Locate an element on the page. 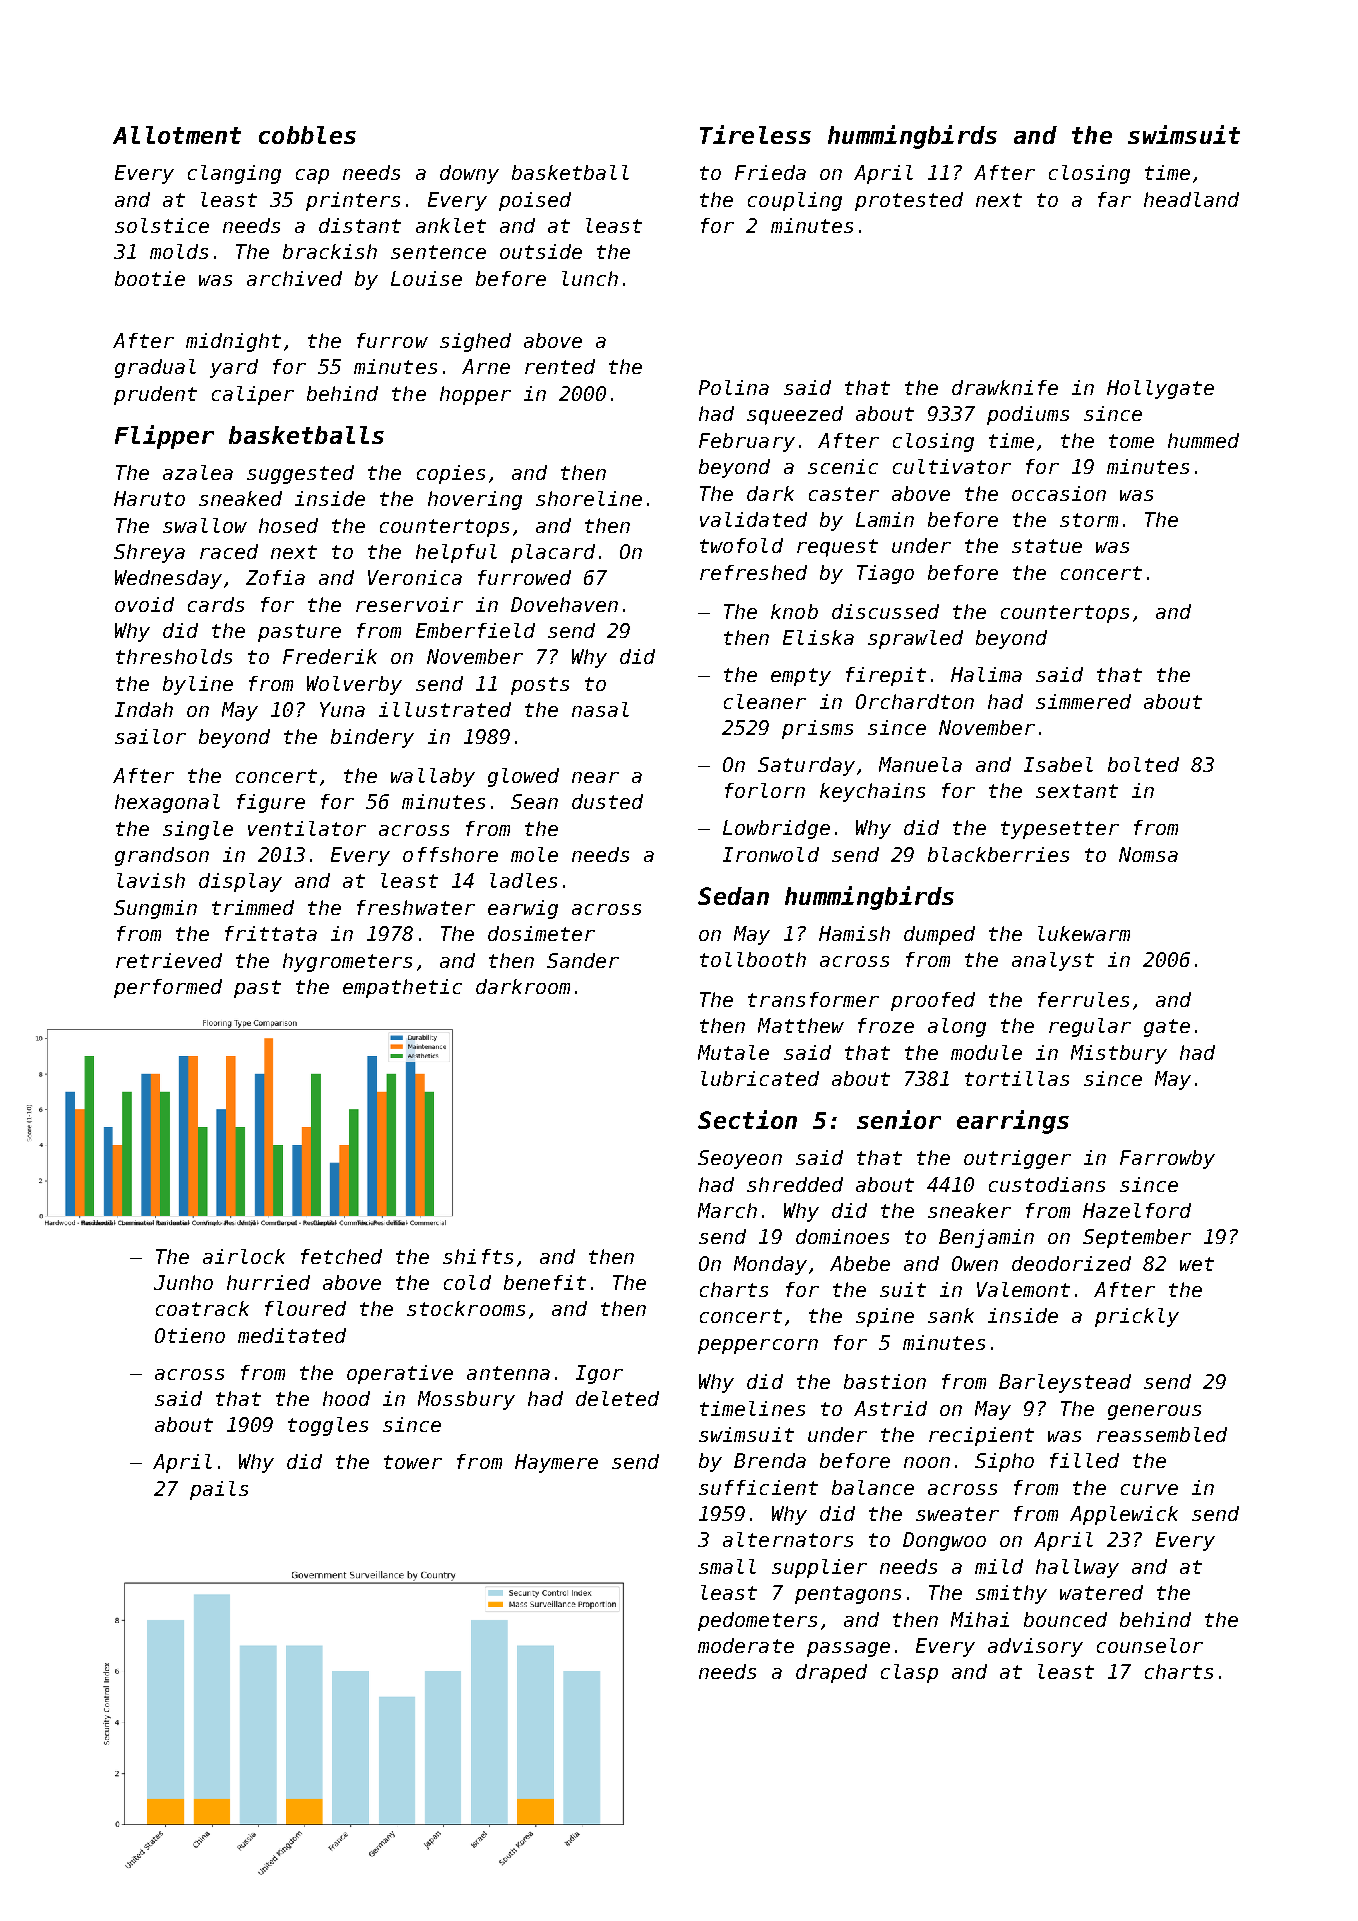  poised is located at coordinates (535, 201).
